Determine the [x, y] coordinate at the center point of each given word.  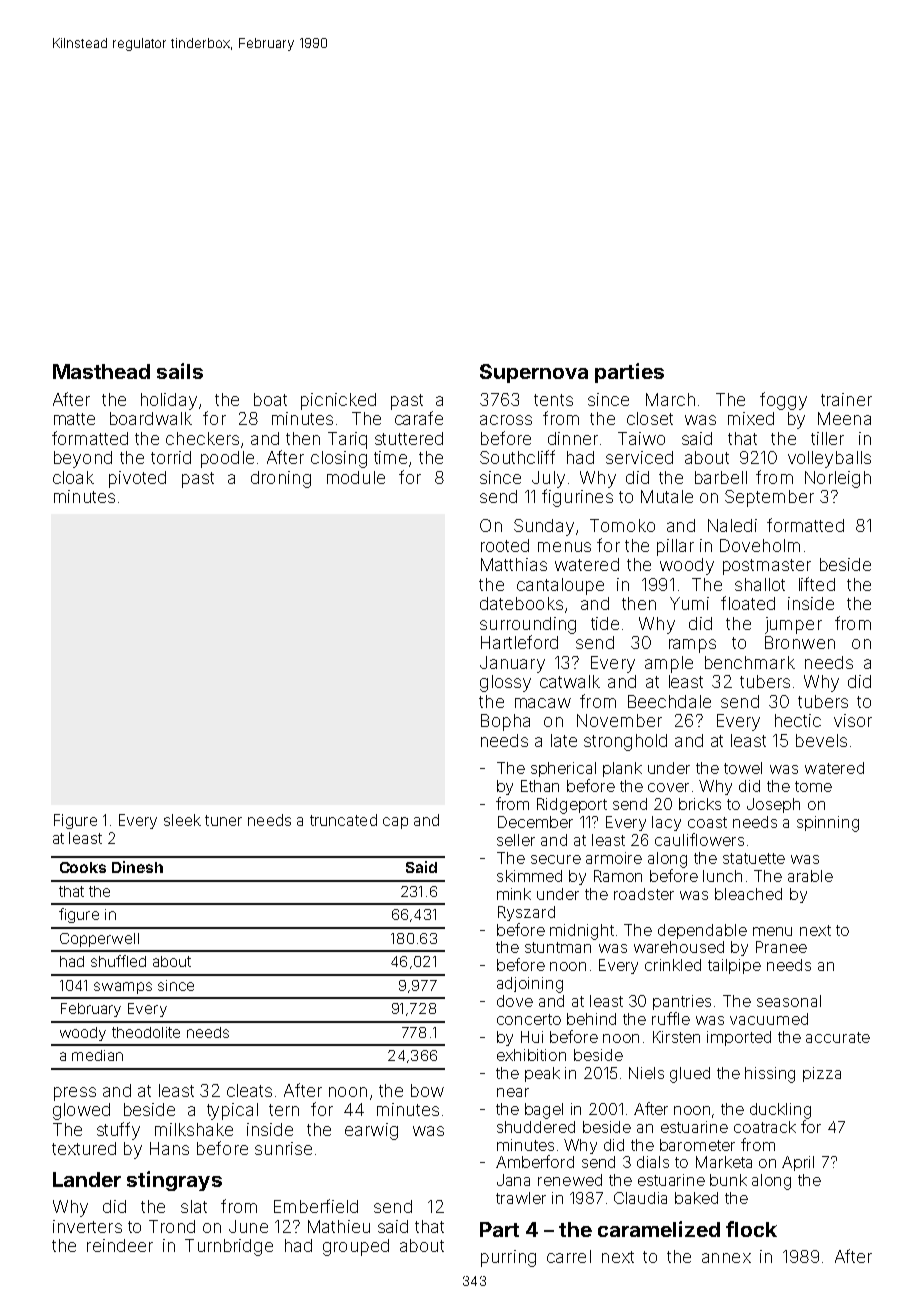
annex [726, 1258]
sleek [182, 820]
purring [508, 1258]
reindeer [120, 1245]
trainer [846, 399]
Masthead [101, 371]
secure [556, 859]
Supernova [534, 373]
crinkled [673, 965]
